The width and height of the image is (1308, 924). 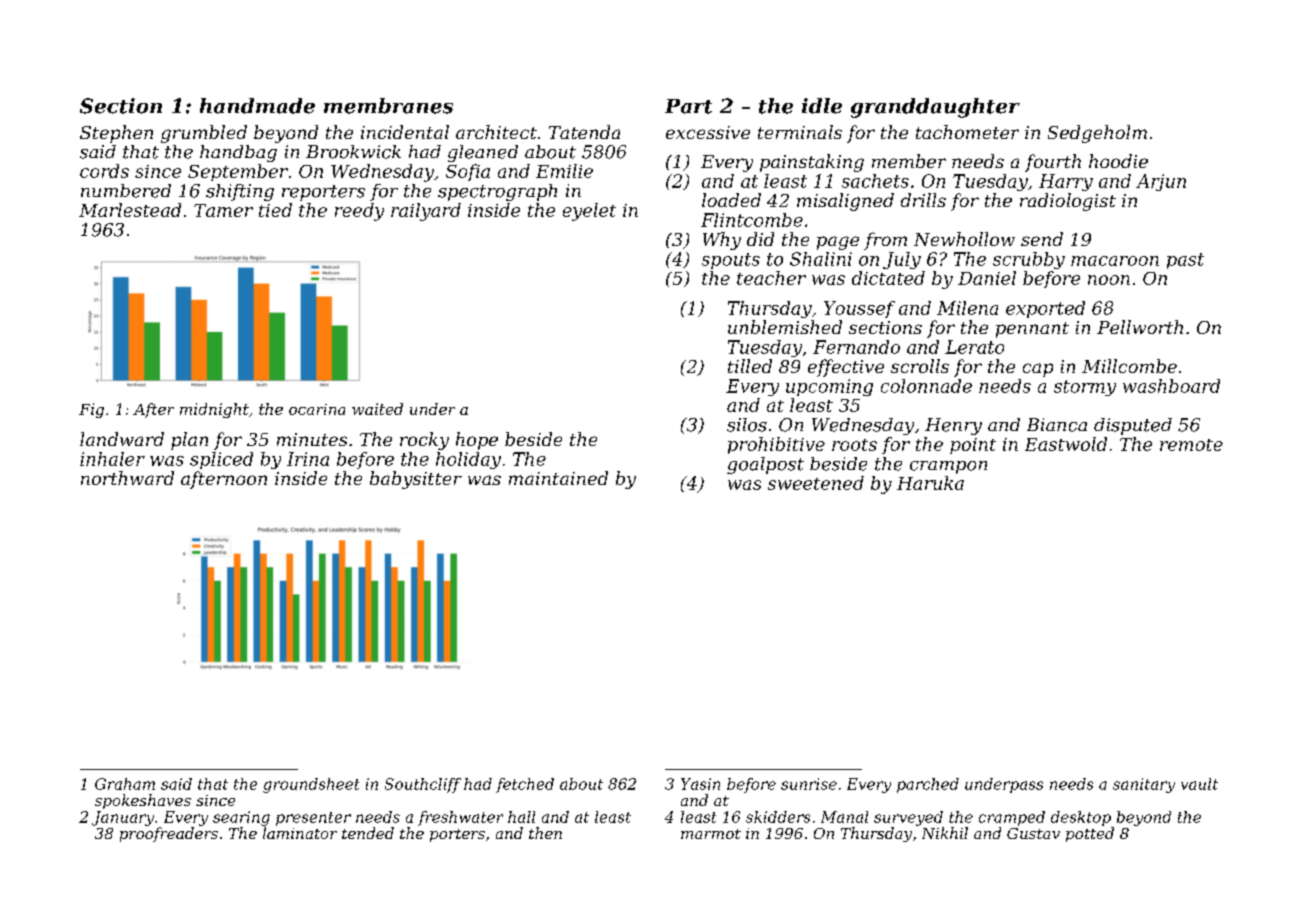 I want to click on waited, so click(x=377, y=409).
